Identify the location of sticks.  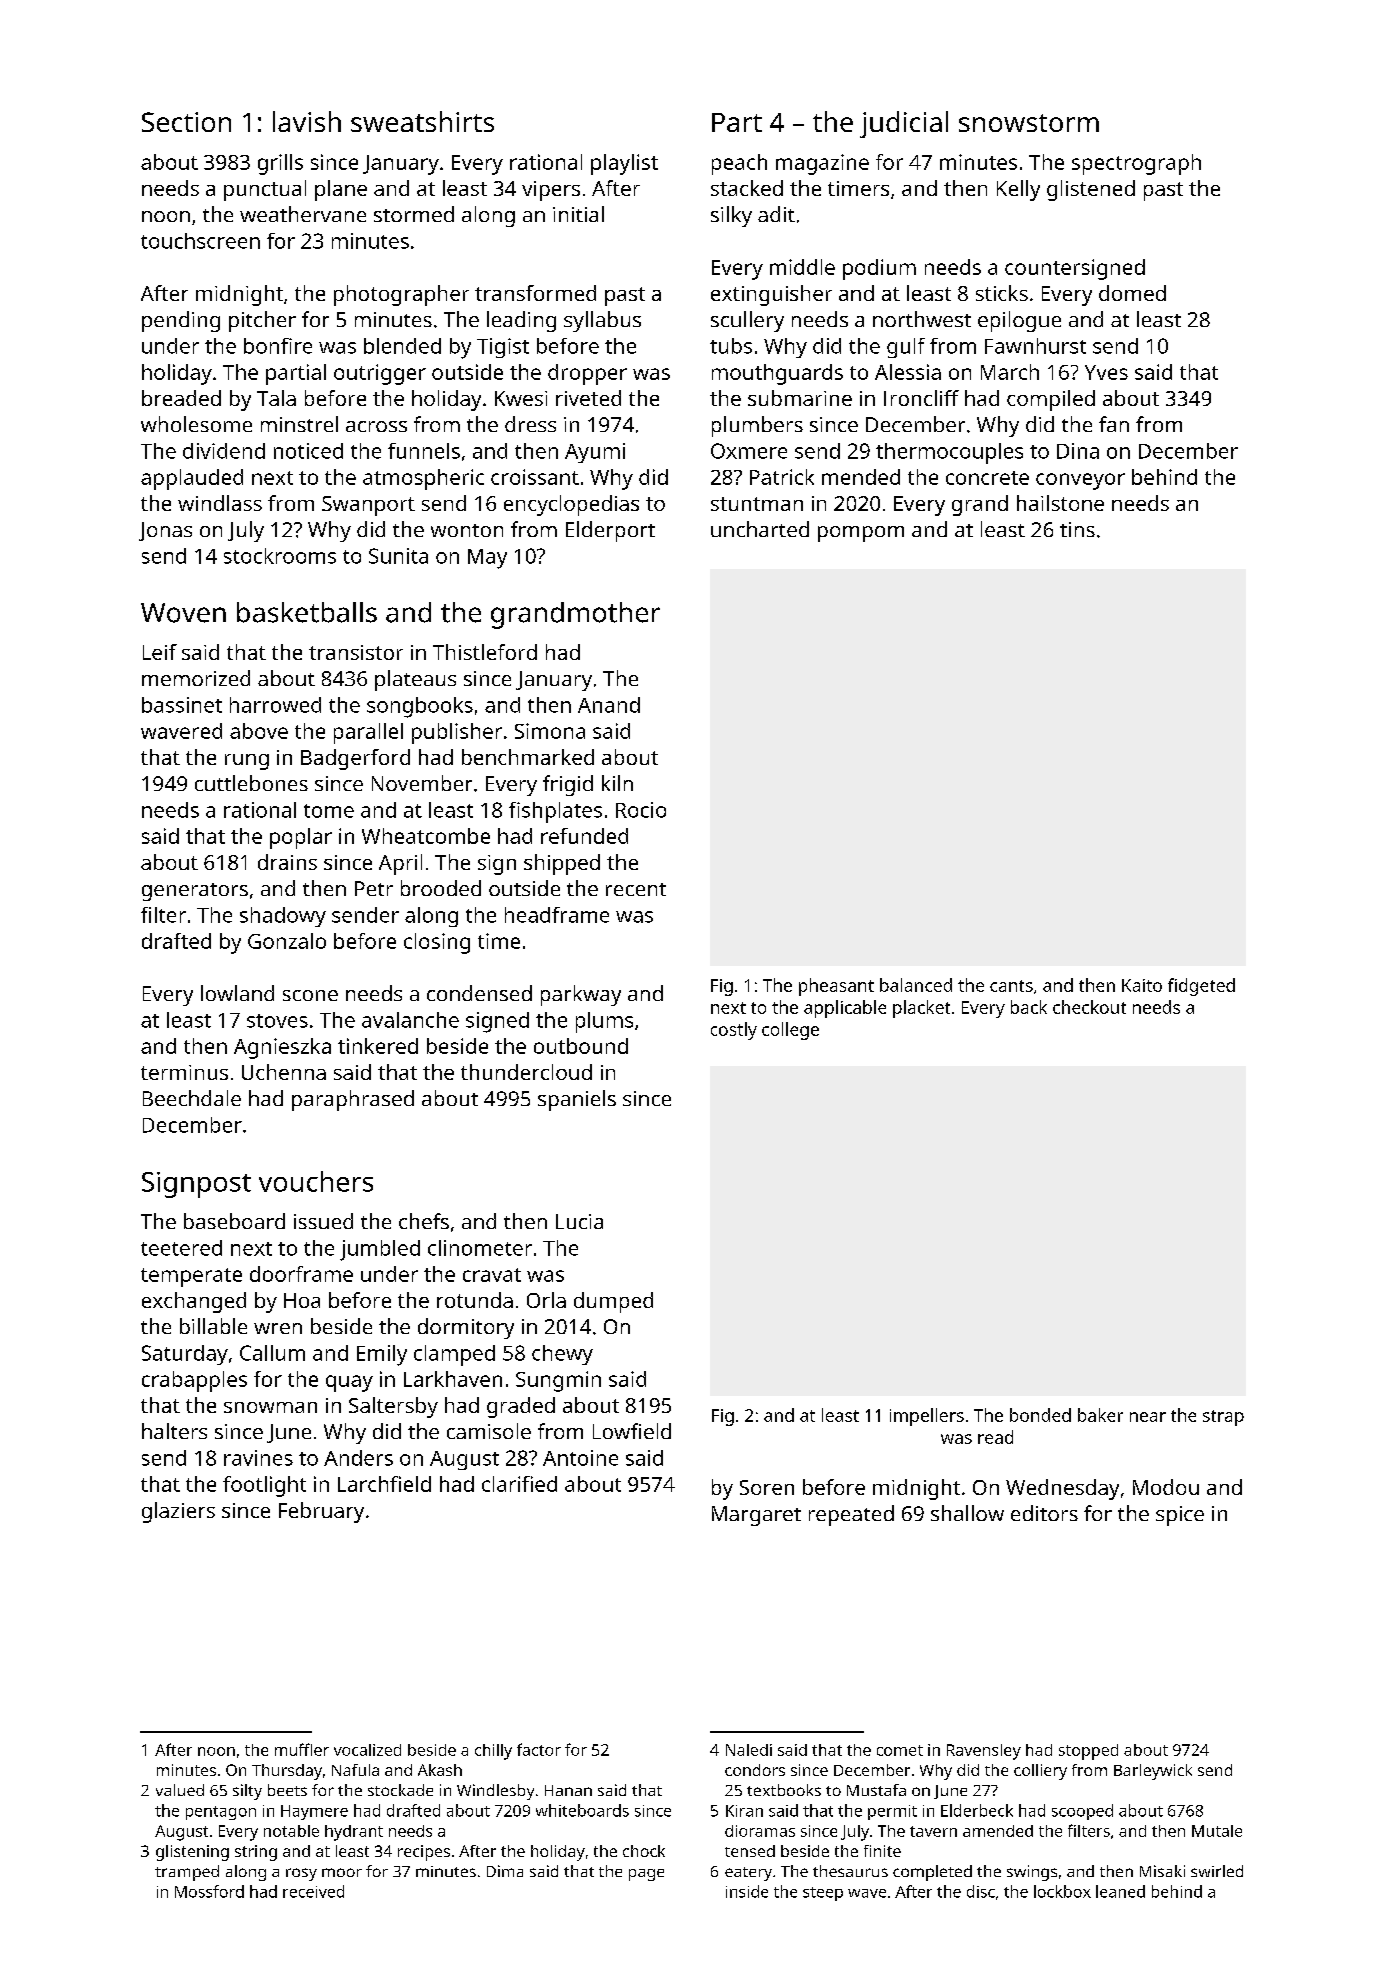
(1002, 293).
